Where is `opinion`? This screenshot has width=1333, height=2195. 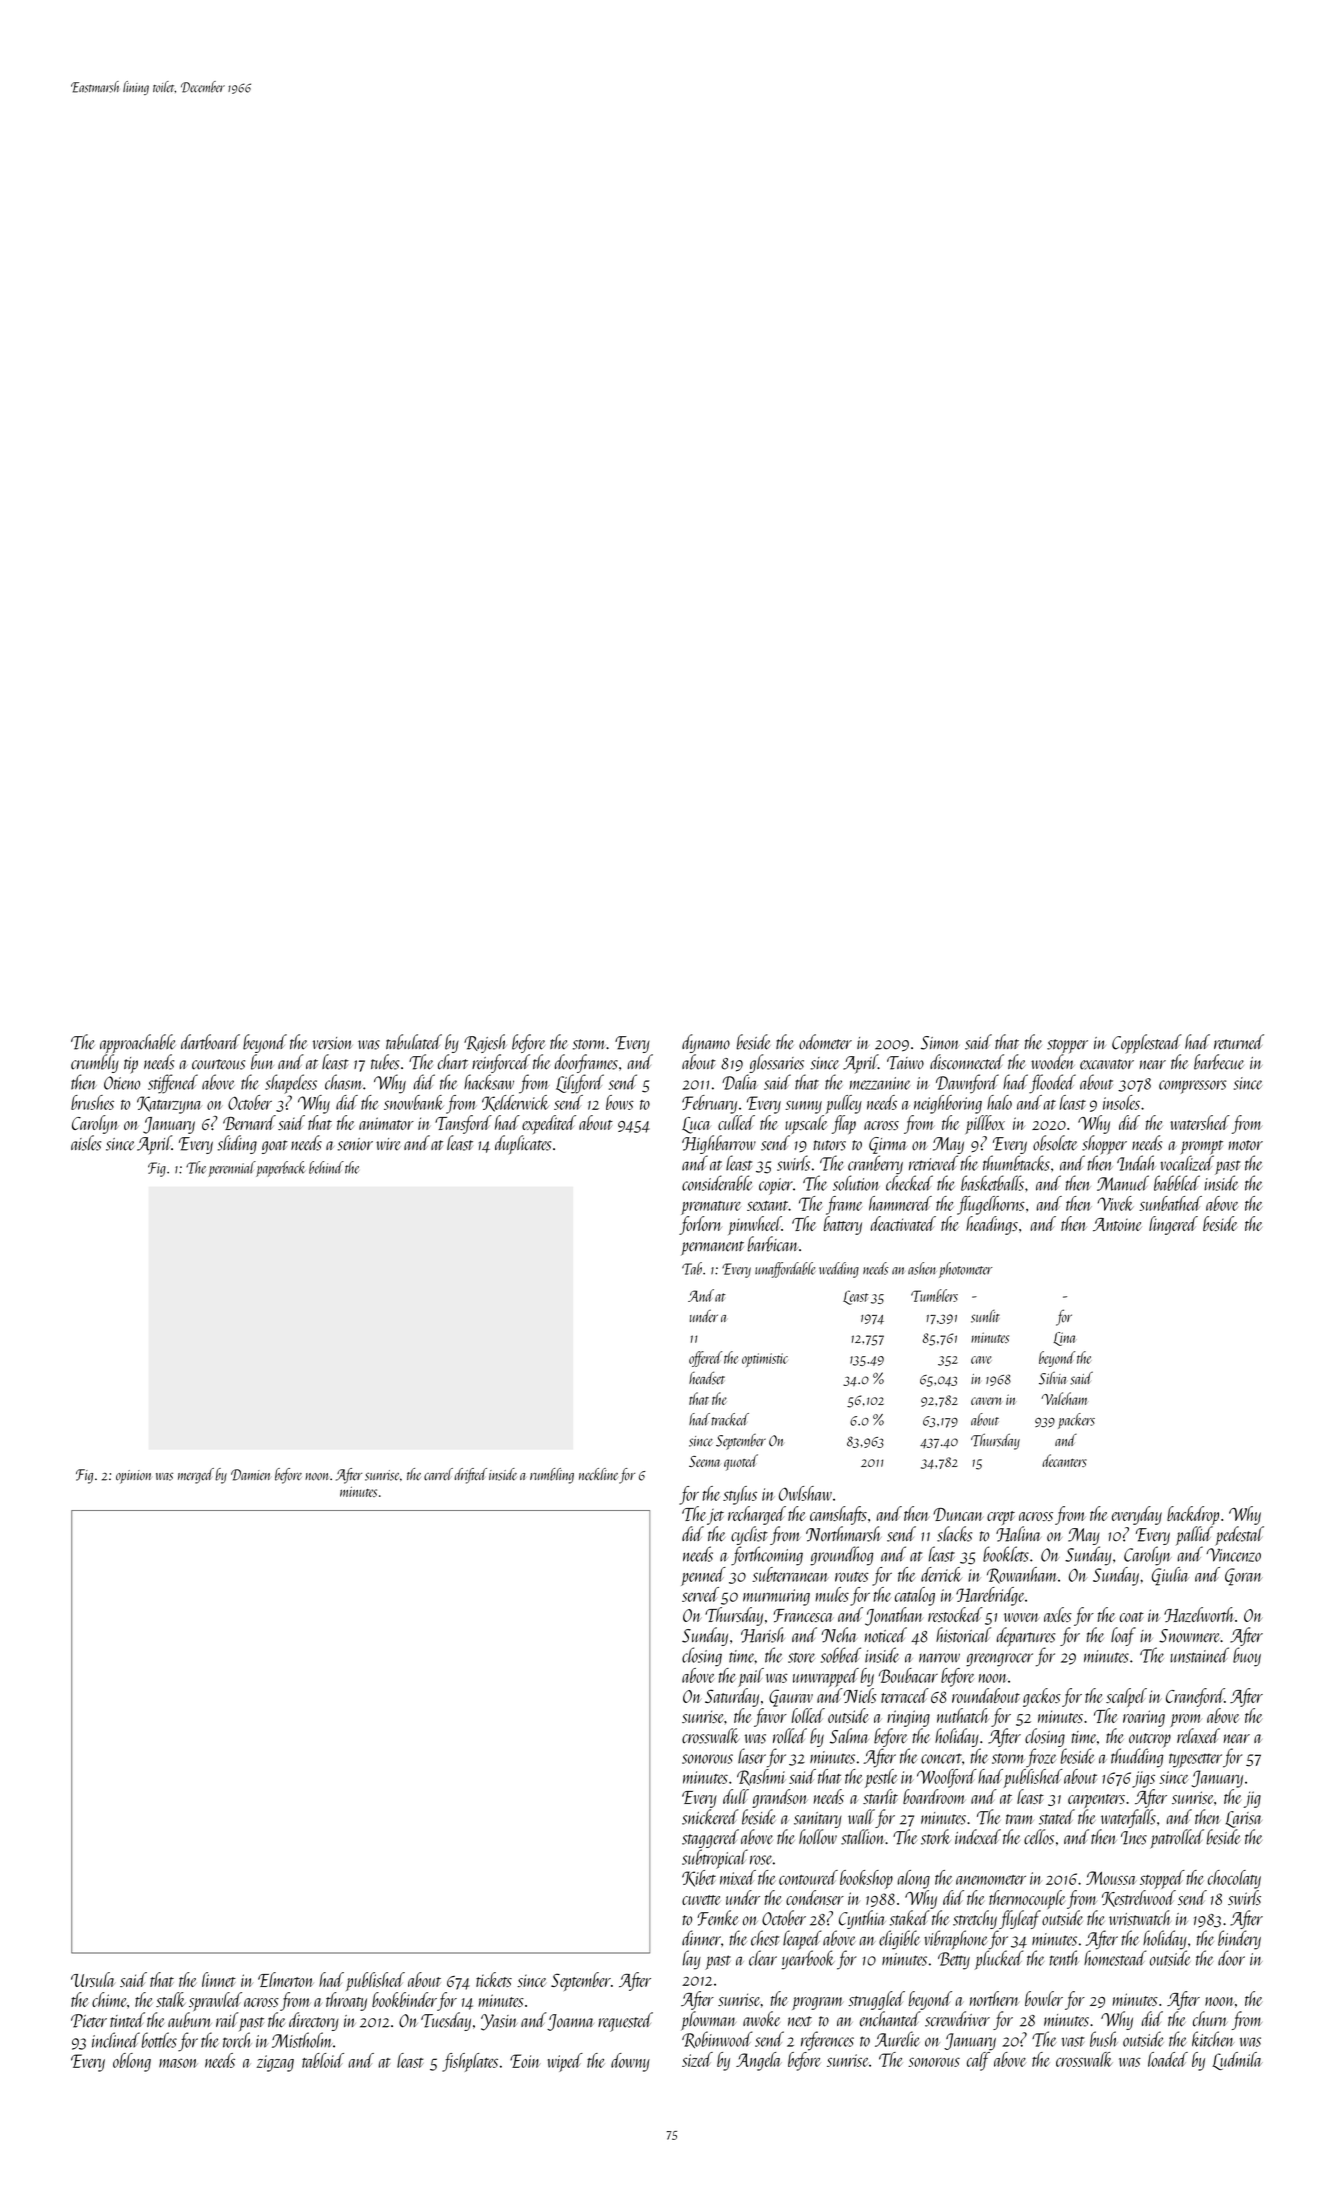
opinion is located at coordinates (133, 1477).
